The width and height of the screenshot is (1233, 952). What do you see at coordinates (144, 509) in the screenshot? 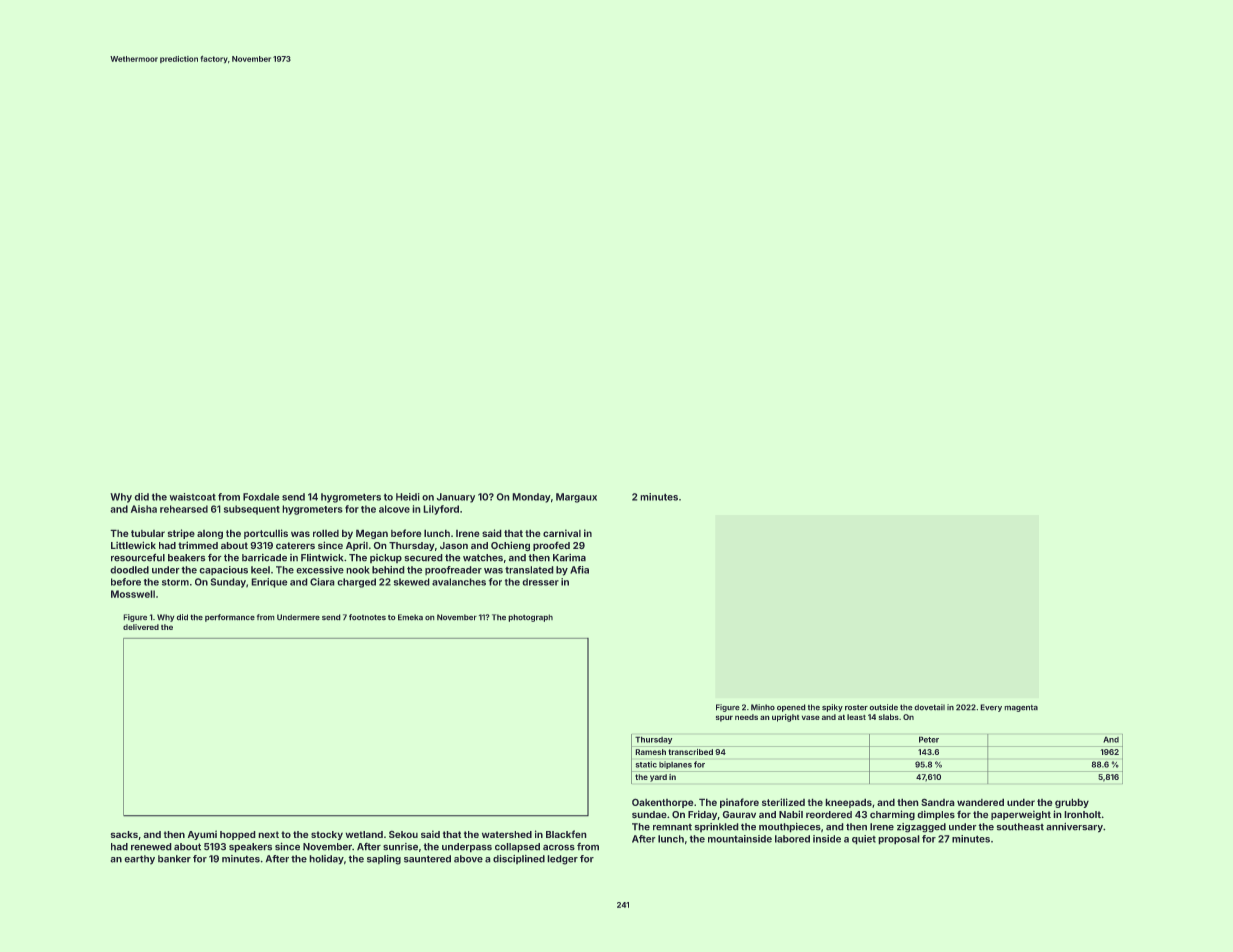
I see `Aisha` at bounding box center [144, 509].
